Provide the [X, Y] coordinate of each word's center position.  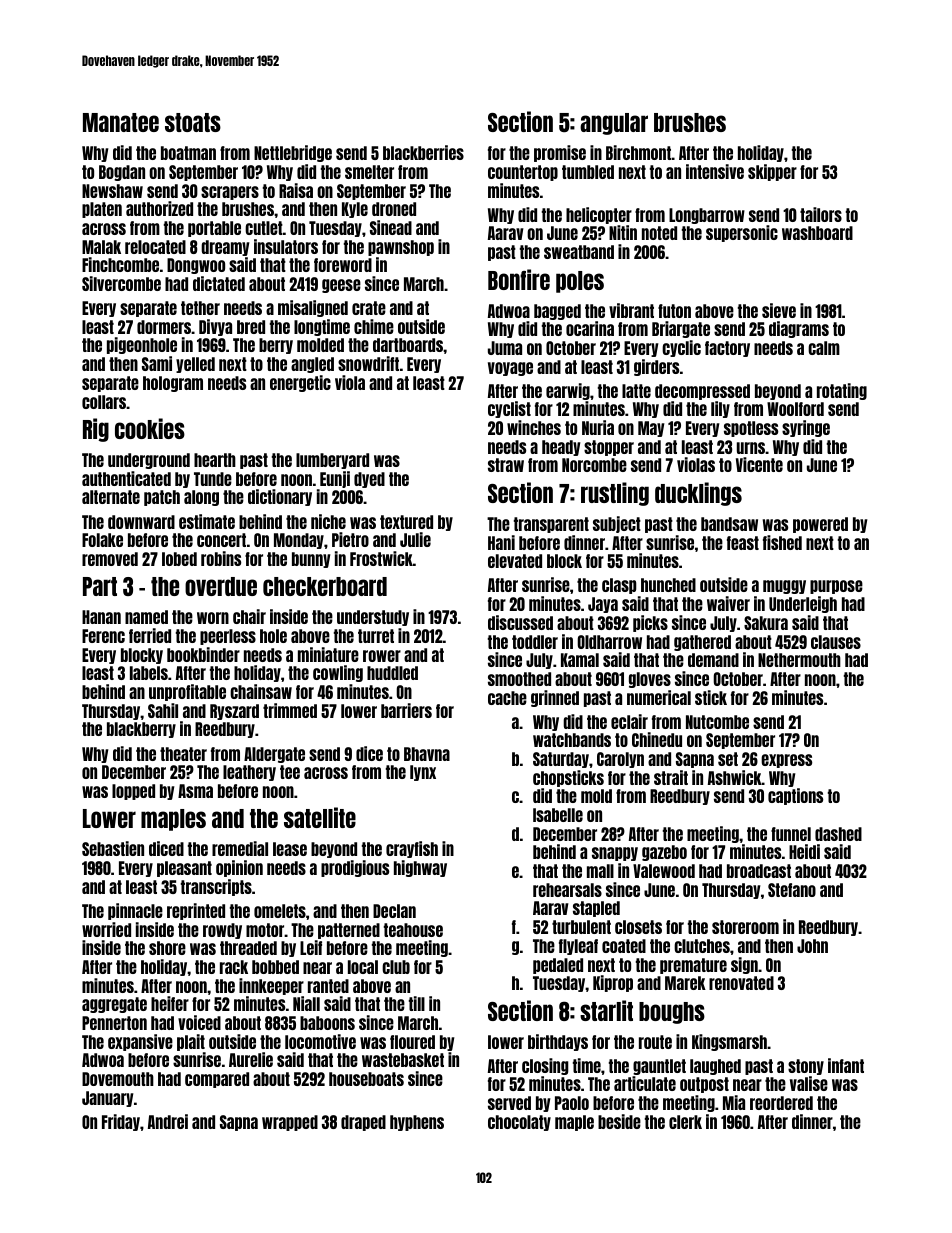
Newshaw [112, 191]
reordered [781, 1103]
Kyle [355, 210]
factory [727, 349]
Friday [121, 1122]
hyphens [417, 1123]
